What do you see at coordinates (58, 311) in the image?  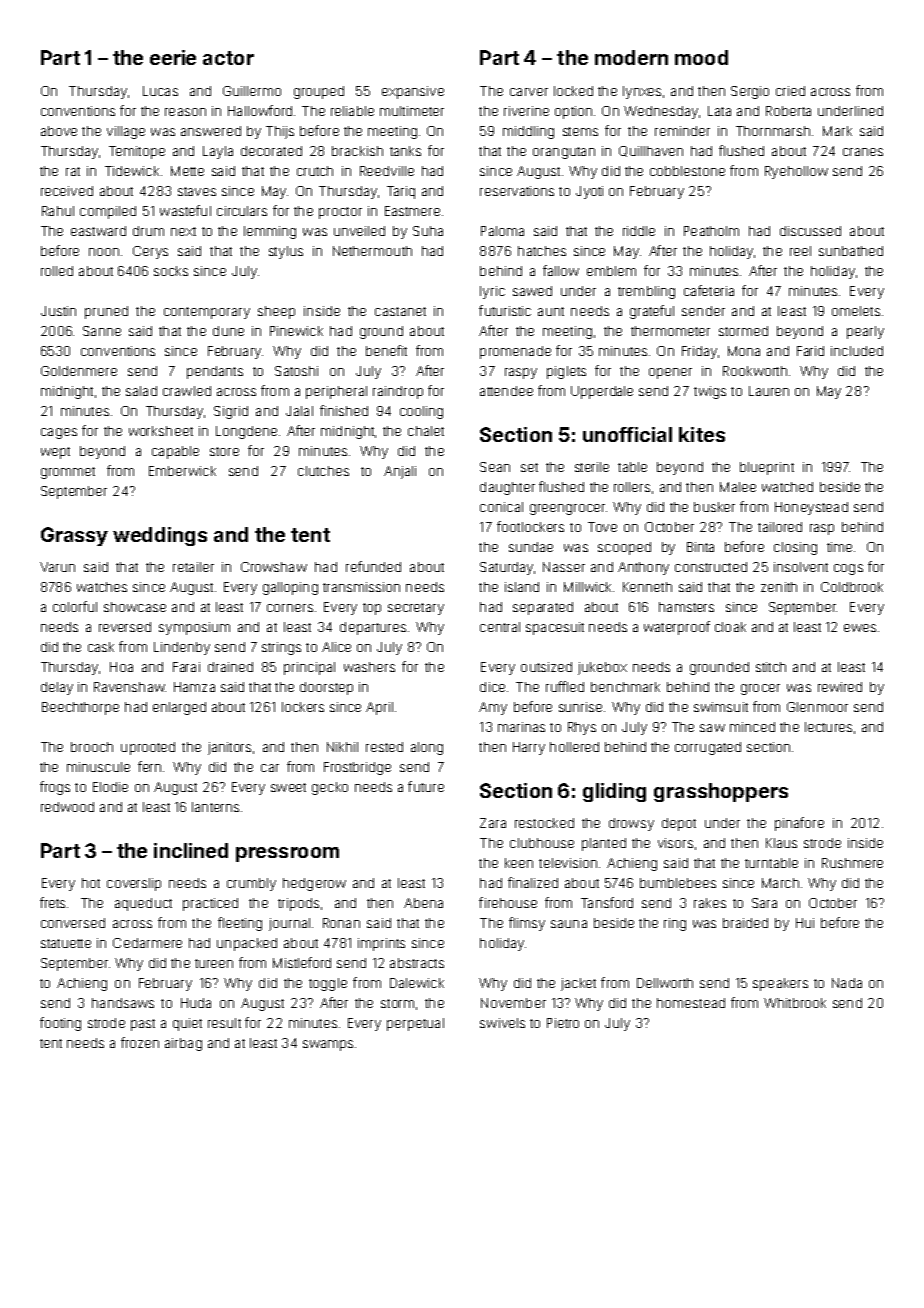 I see `Justin` at bounding box center [58, 311].
